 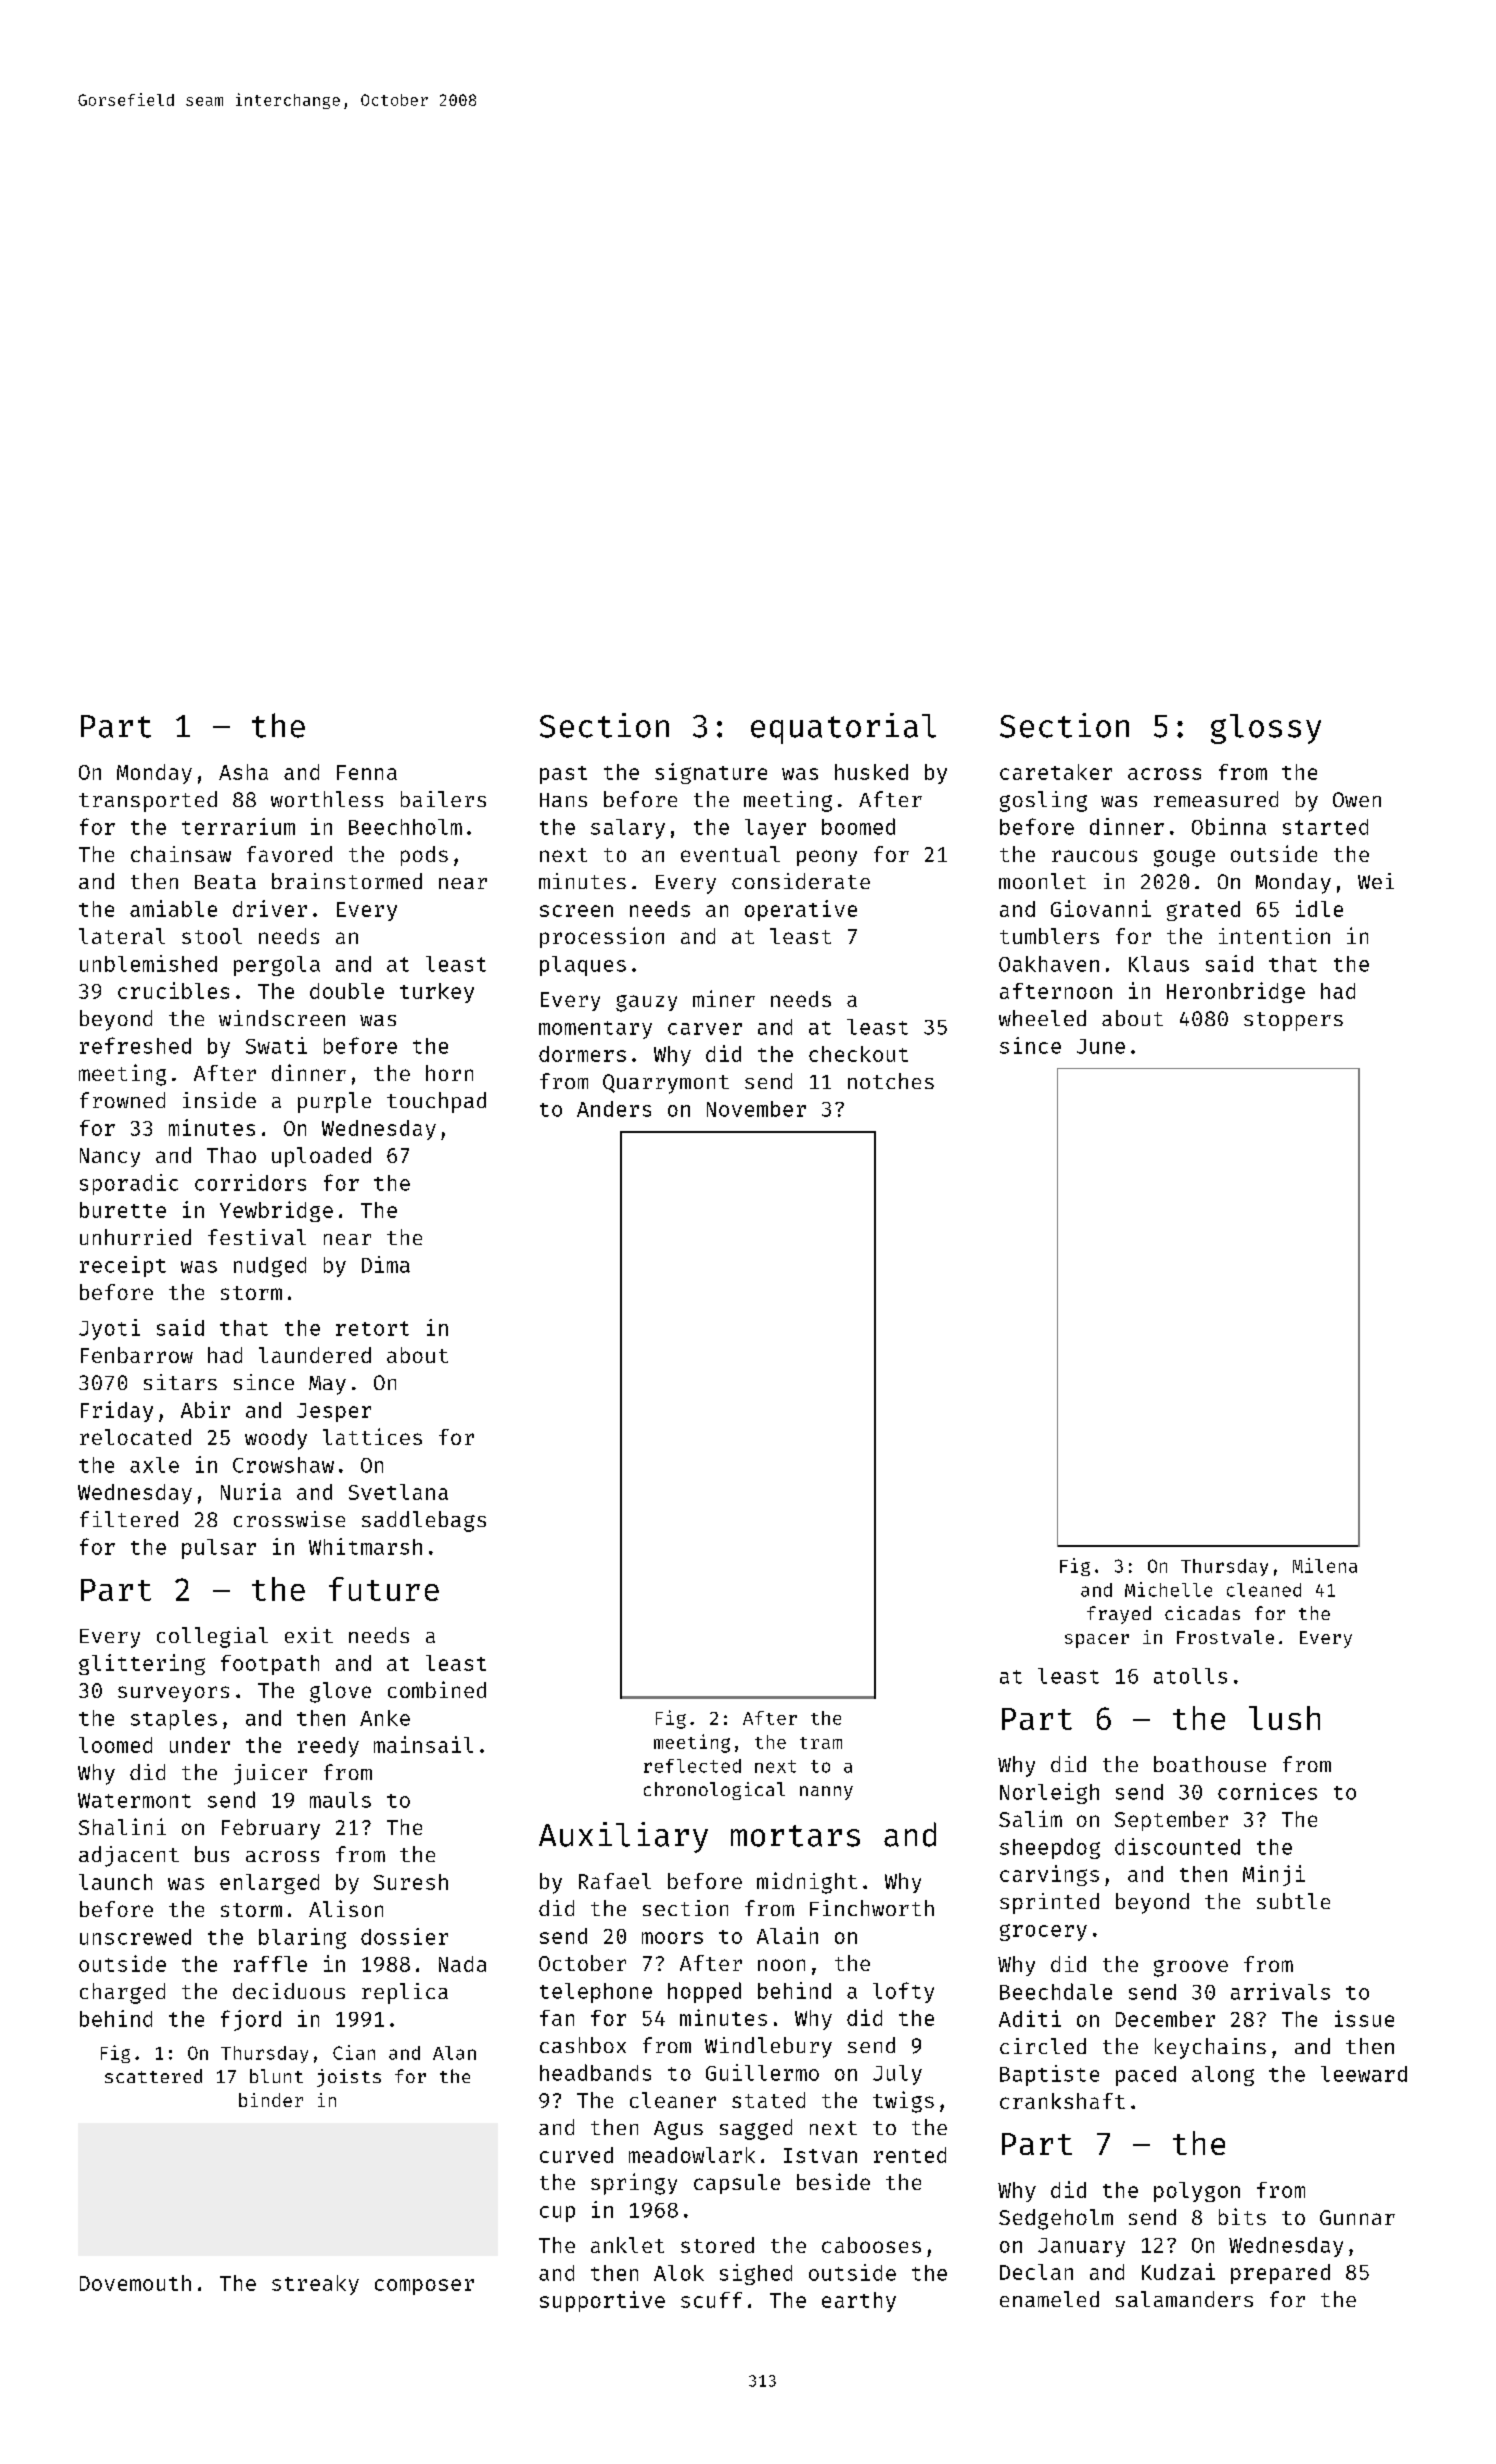 What do you see at coordinates (173, 990) in the page?
I see `crucibles` at bounding box center [173, 990].
